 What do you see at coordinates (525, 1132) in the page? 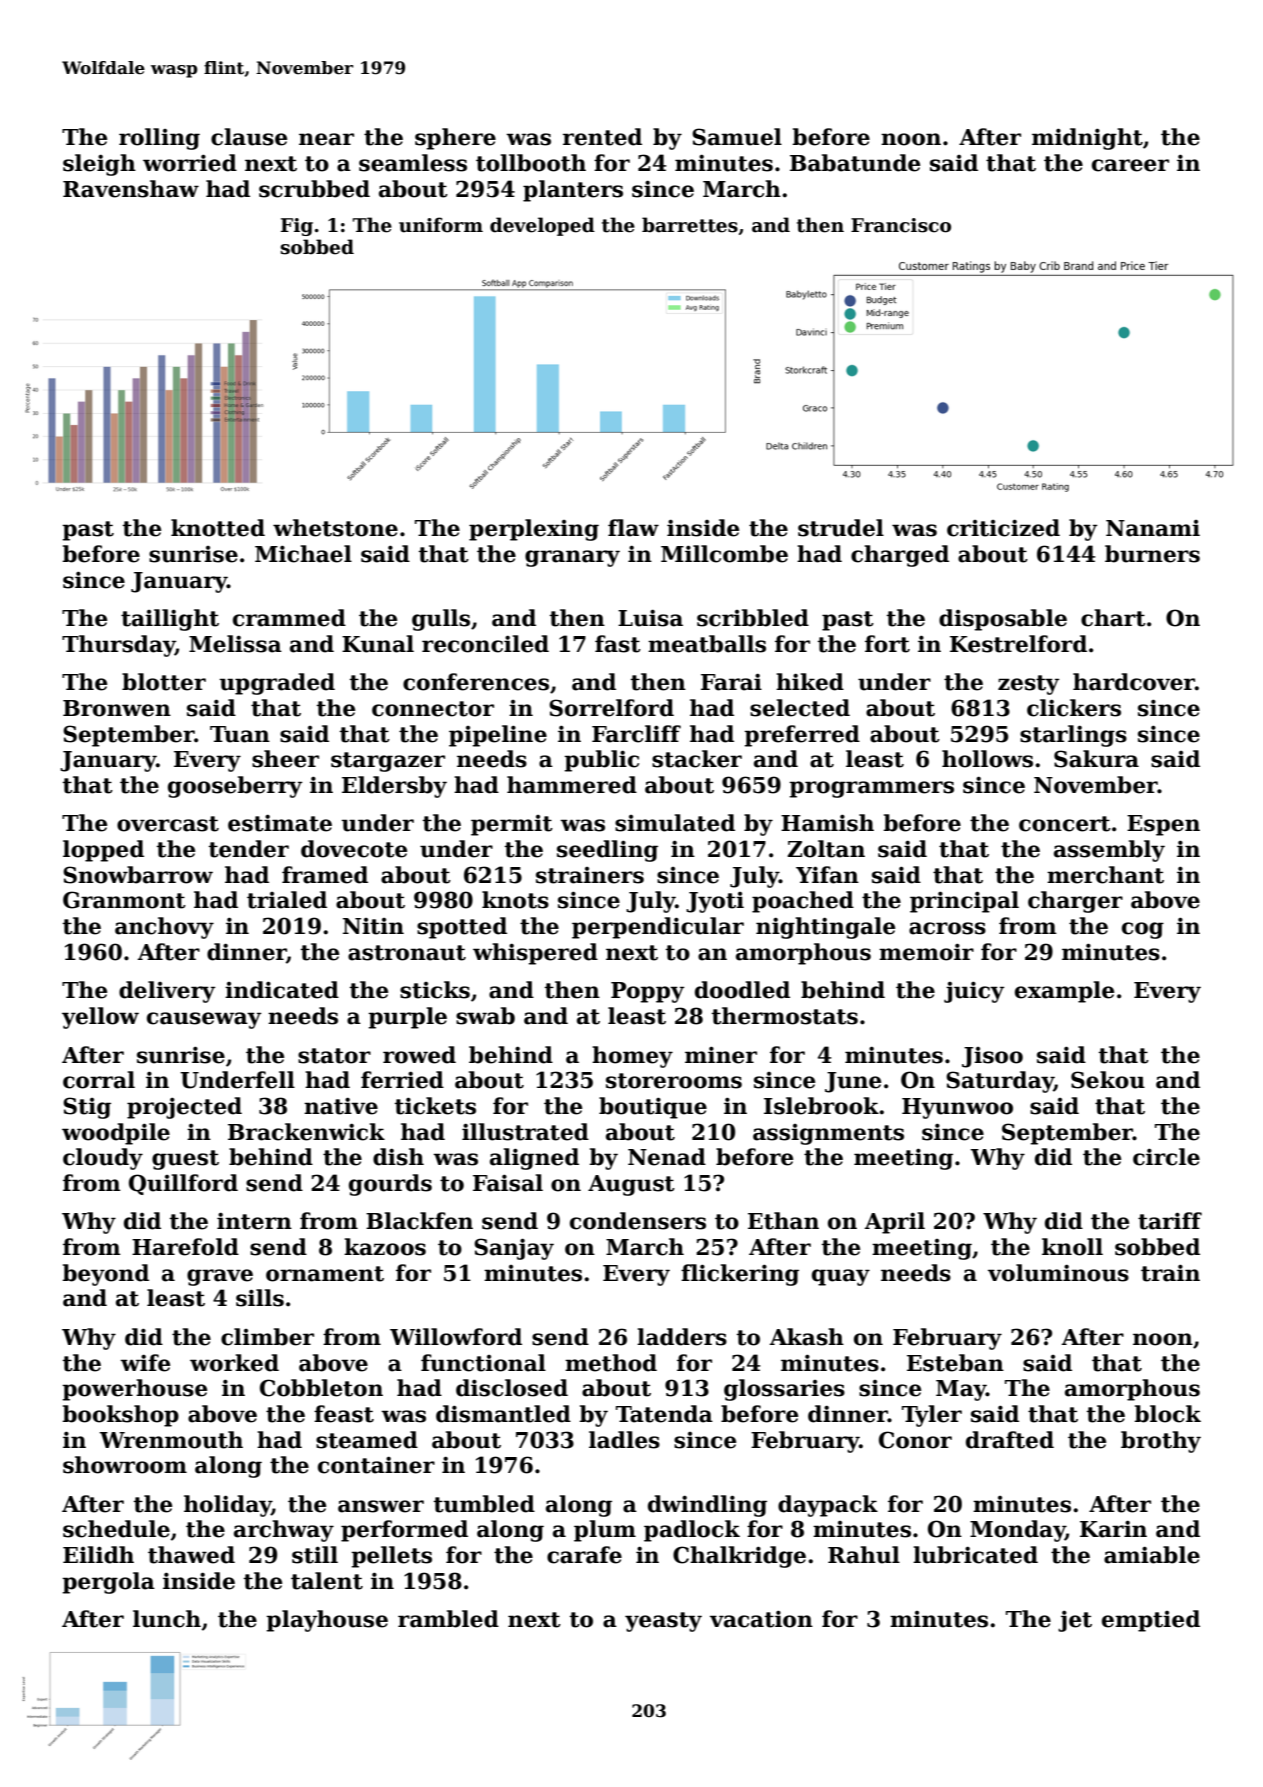
I see `illustrated` at bounding box center [525, 1132].
